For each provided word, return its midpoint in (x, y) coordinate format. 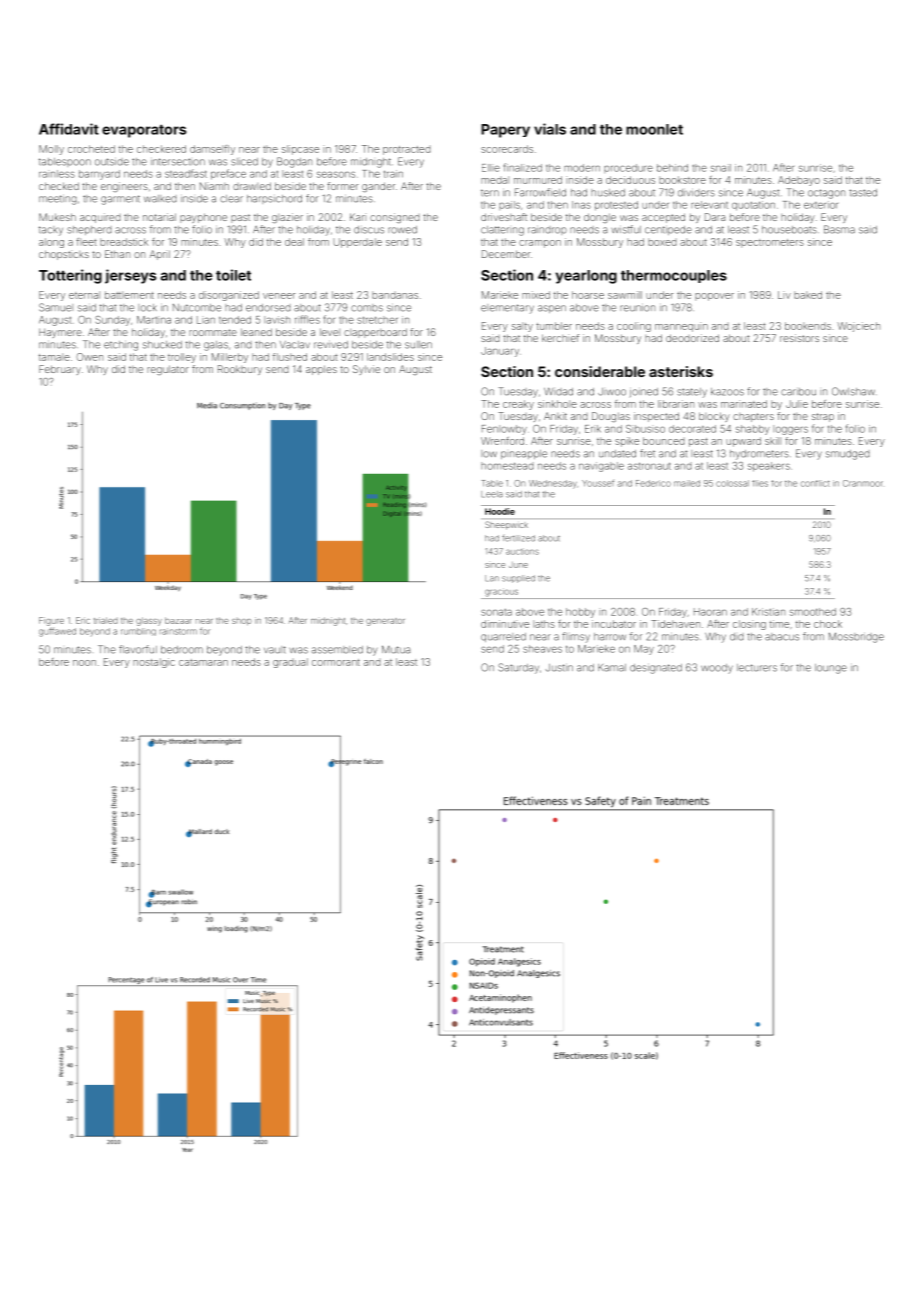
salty (522, 327)
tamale (54, 357)
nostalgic (154, 663)
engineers (124, 187)
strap (823, 417)
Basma (839, 229)
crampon (540, 244)
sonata (496, 612)
